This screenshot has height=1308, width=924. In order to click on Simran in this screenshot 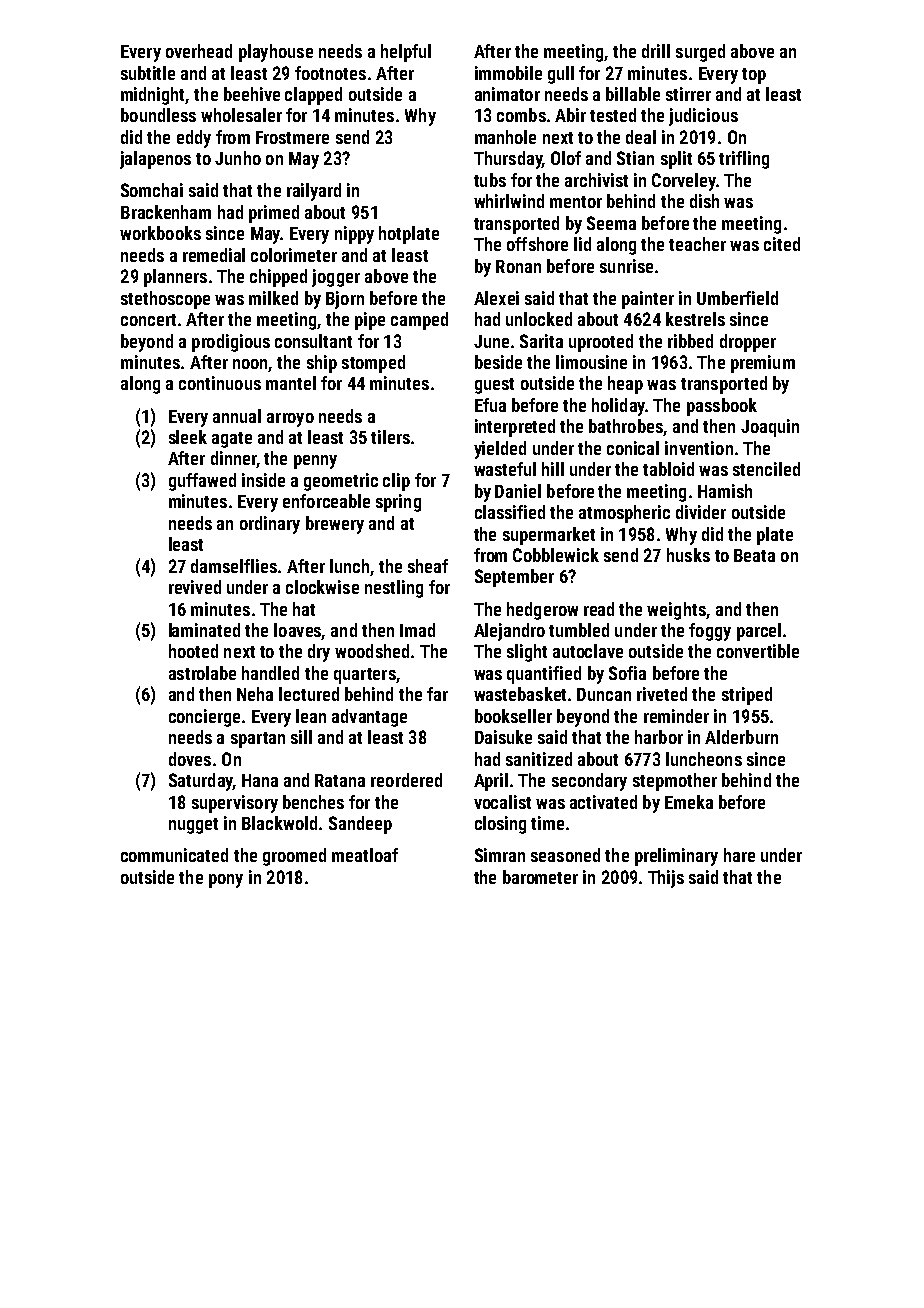, I will do `click(500, 855)`.
